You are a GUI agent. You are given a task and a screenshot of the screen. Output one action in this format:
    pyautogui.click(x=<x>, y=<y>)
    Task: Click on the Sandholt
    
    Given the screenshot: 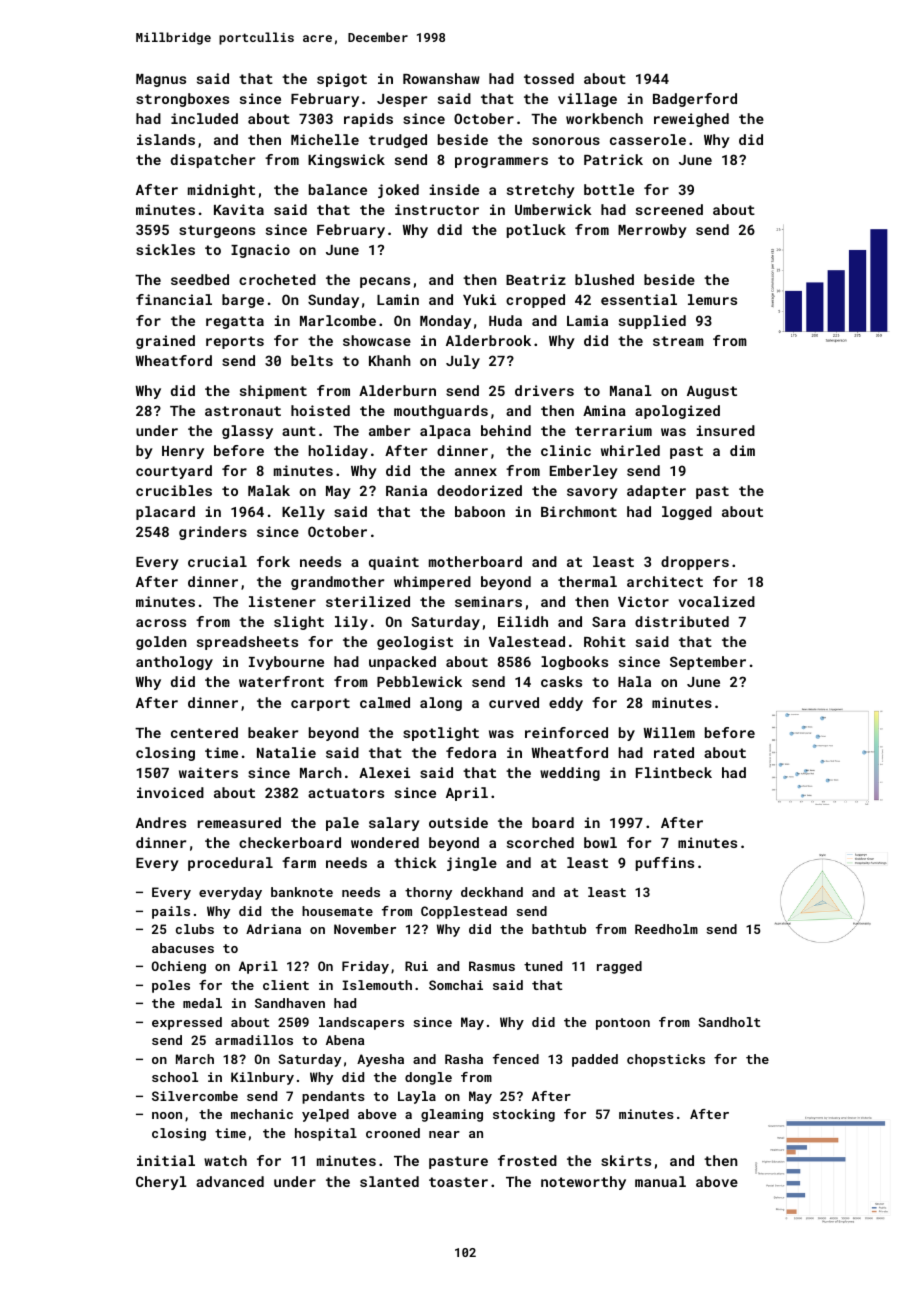 What is the action you would take?
    pyautogui.click(x=729, y=1022)
